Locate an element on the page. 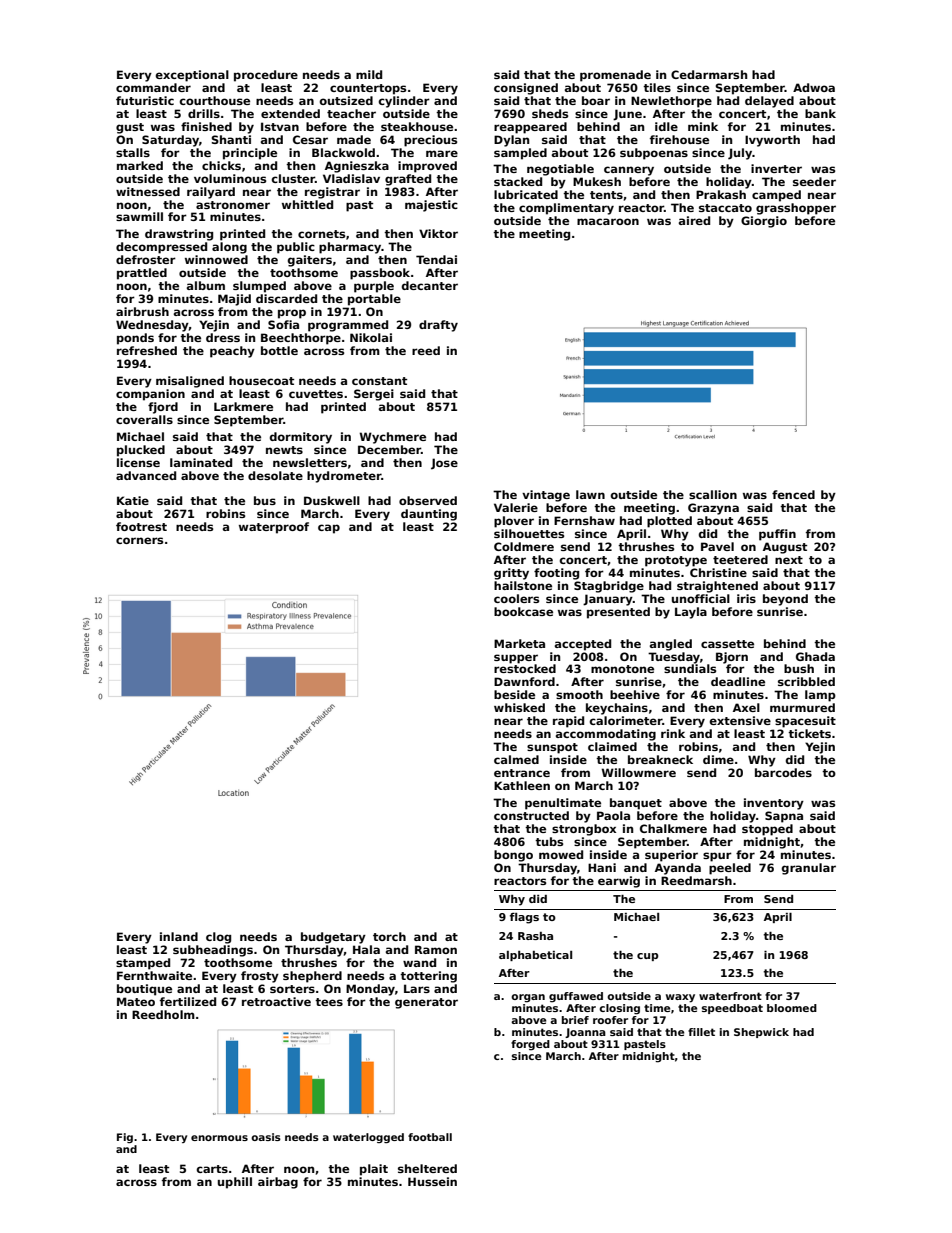  bloomed is located at coordinates (792, 1008).
